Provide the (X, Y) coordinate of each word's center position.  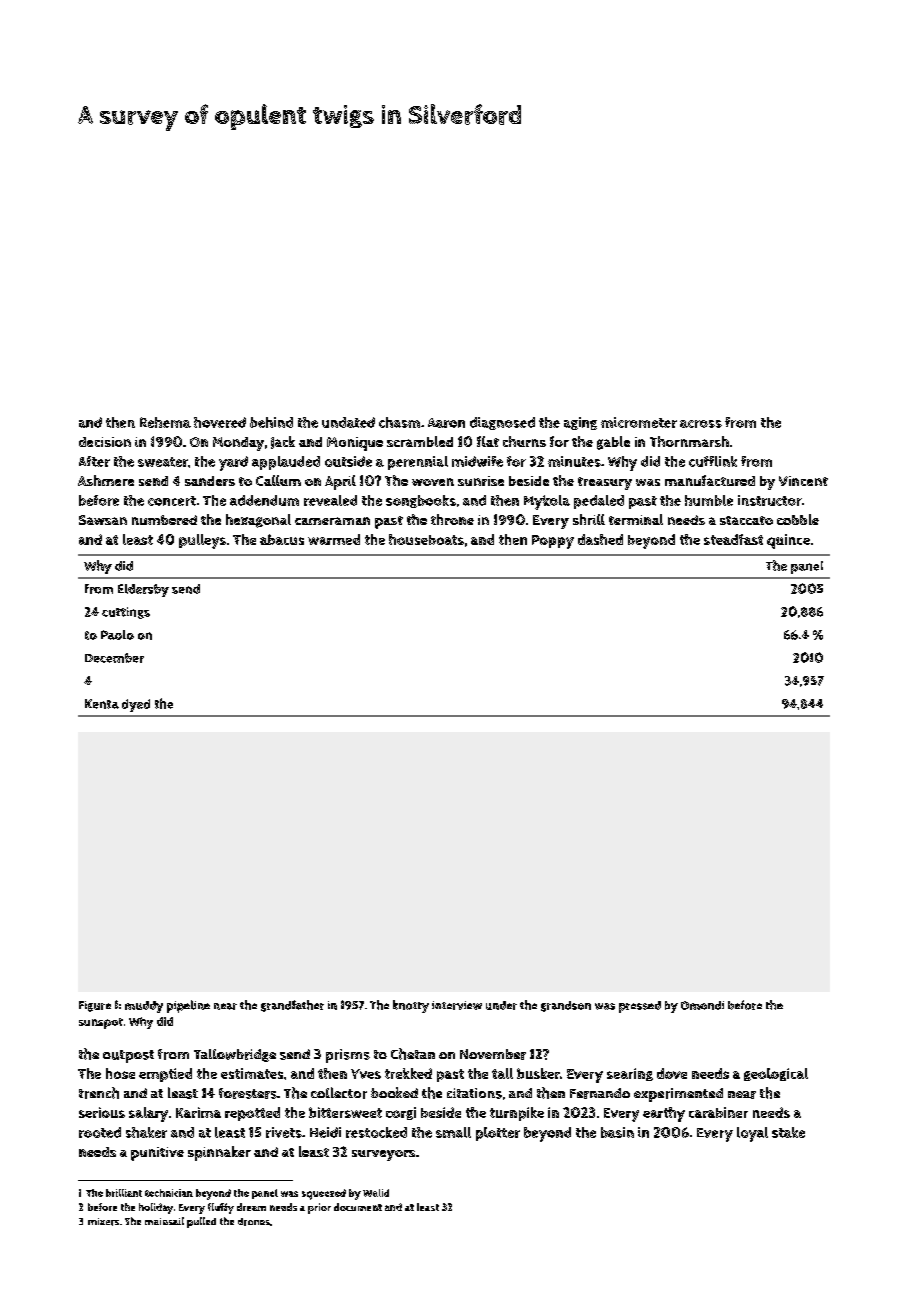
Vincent (803, 481)
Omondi (702, 1005)
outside (348, 461)
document (358, 1207)
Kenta (102, 704)
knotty (411, 1006)
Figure (95, 1006)
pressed (640, 1007)
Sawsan (103, 520)
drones (254, 1222)
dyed (136, 705)
